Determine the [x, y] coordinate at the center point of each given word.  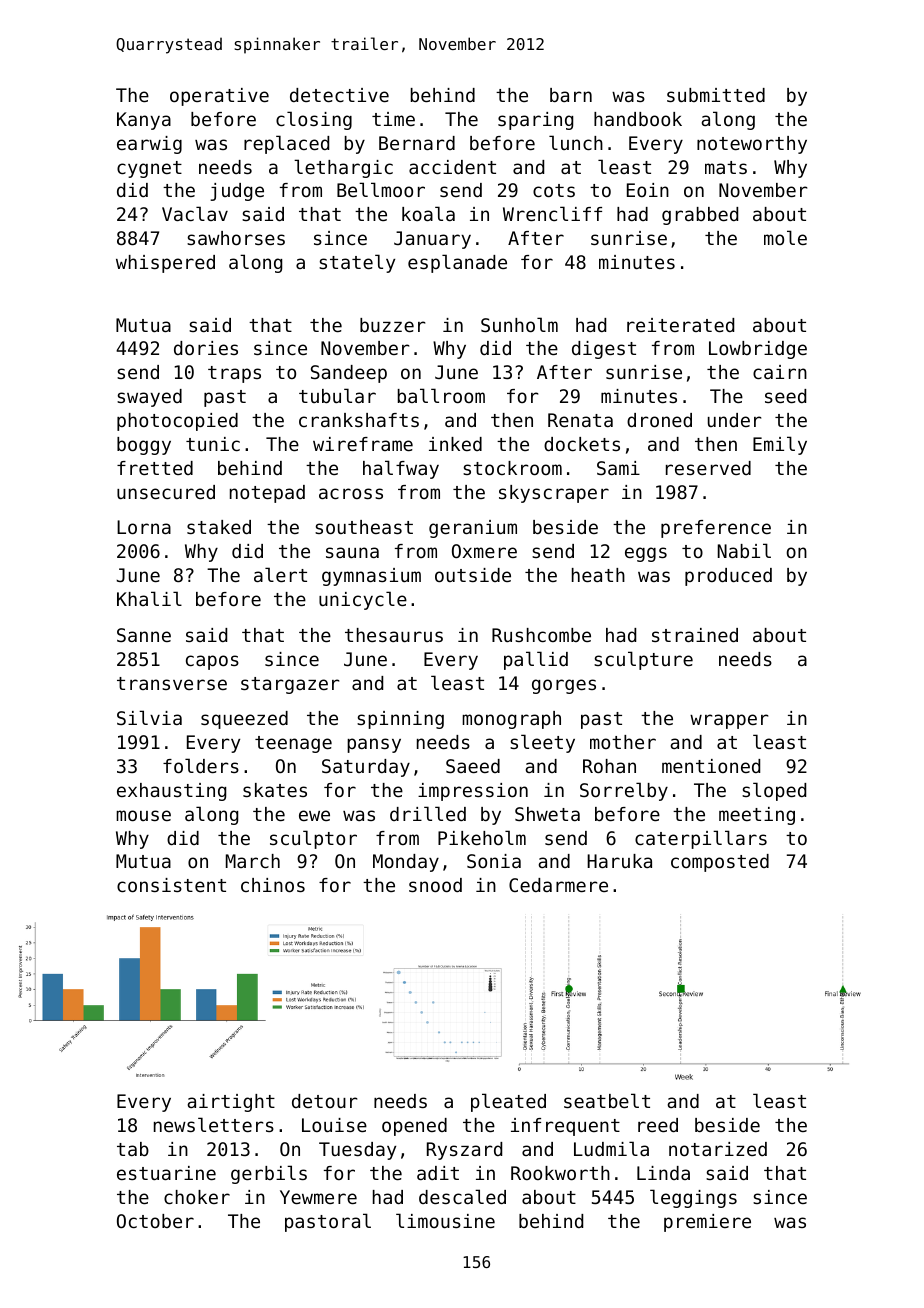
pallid [536, 660]
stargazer [290, 685]
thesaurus [394, 635]
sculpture [643, 660]
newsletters [214, 1124]
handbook [638, 119]
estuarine [166, 1173]
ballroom [441, 395]
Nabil [744, 550]
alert [280, 574]
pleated [508, 1102]
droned [659, 420]
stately [357, 263]
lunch [576, 142]
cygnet [149, 169]
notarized [718, 1149]
